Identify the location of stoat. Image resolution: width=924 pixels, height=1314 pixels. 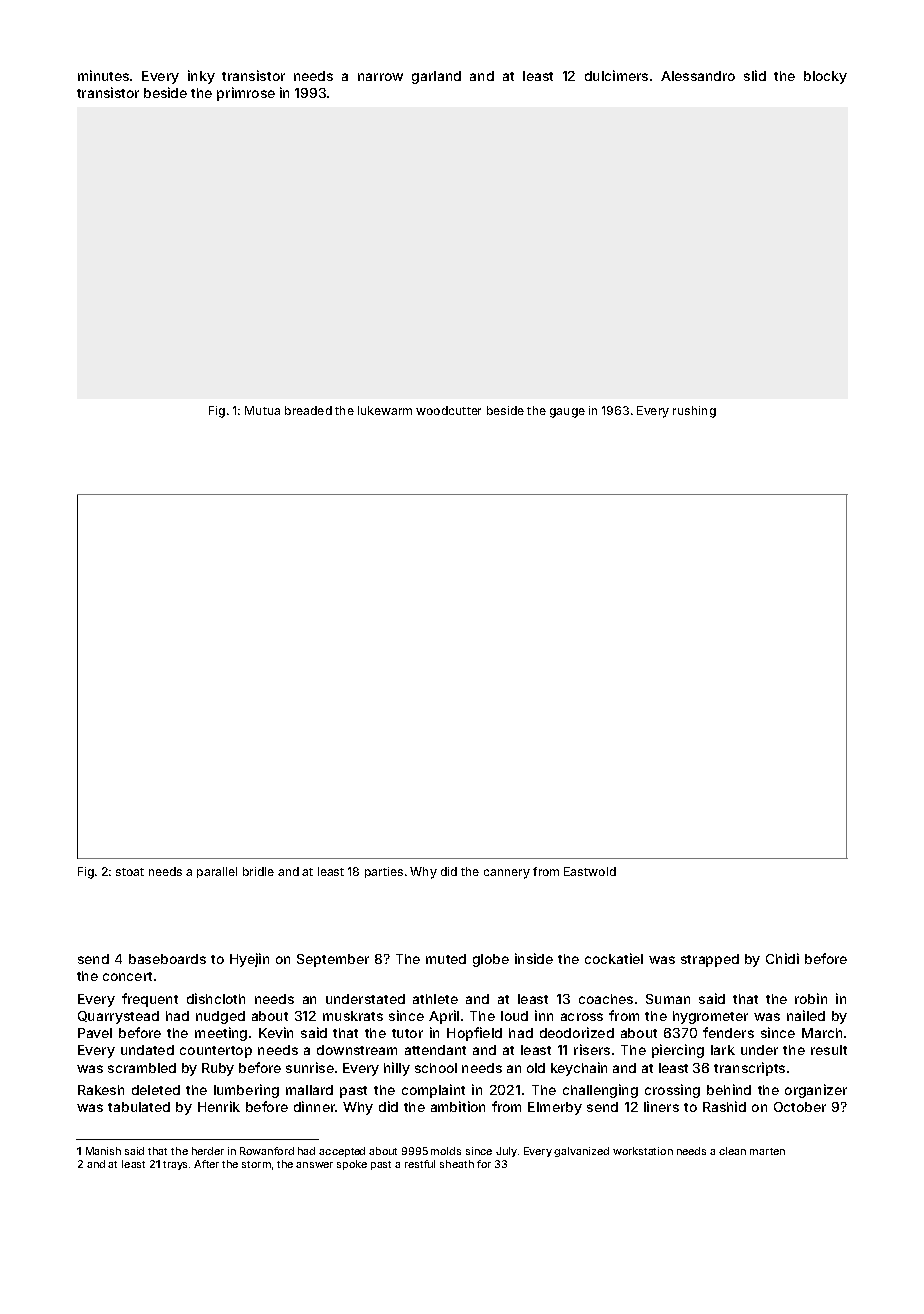
(130, 872).
